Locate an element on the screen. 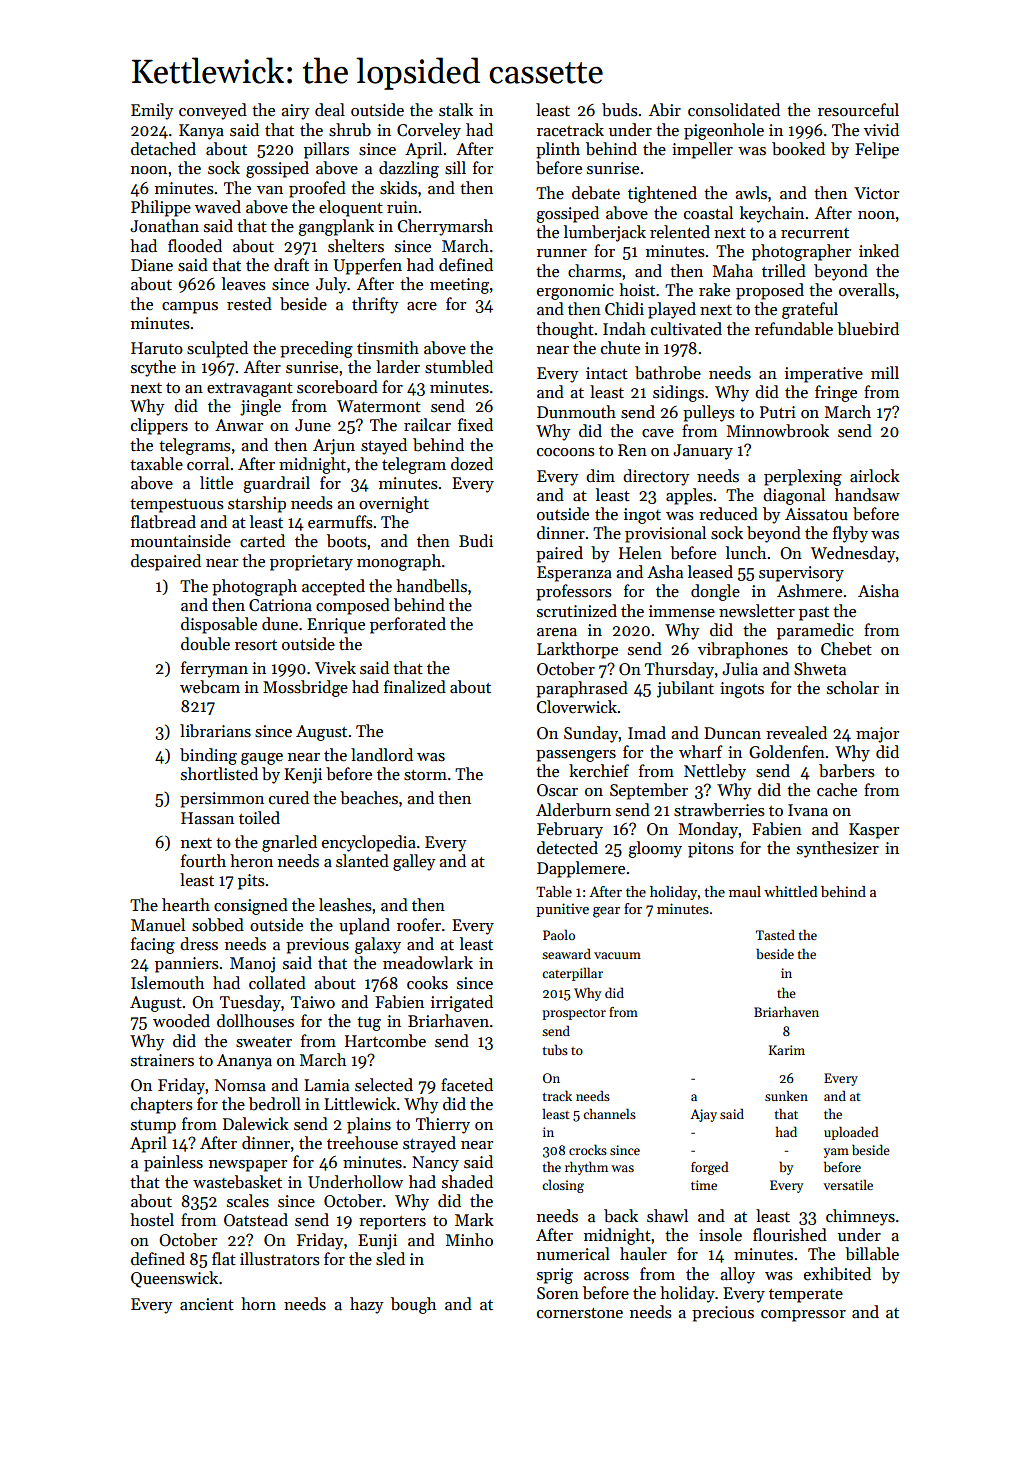  mountainside is located at coordinates (181, 541).
